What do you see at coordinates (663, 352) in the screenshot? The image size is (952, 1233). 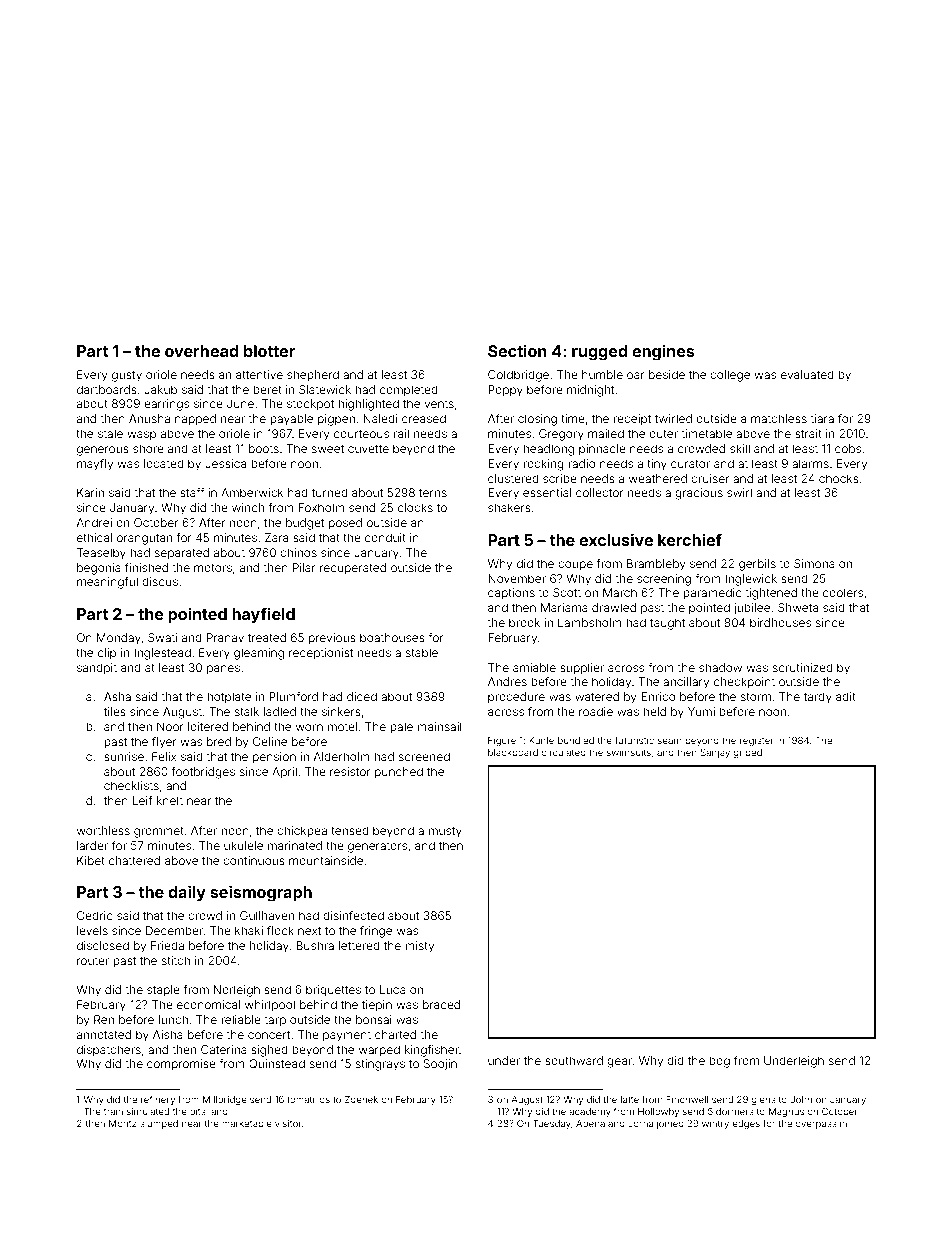 I see `engines` at bounding box center [663, 352].
